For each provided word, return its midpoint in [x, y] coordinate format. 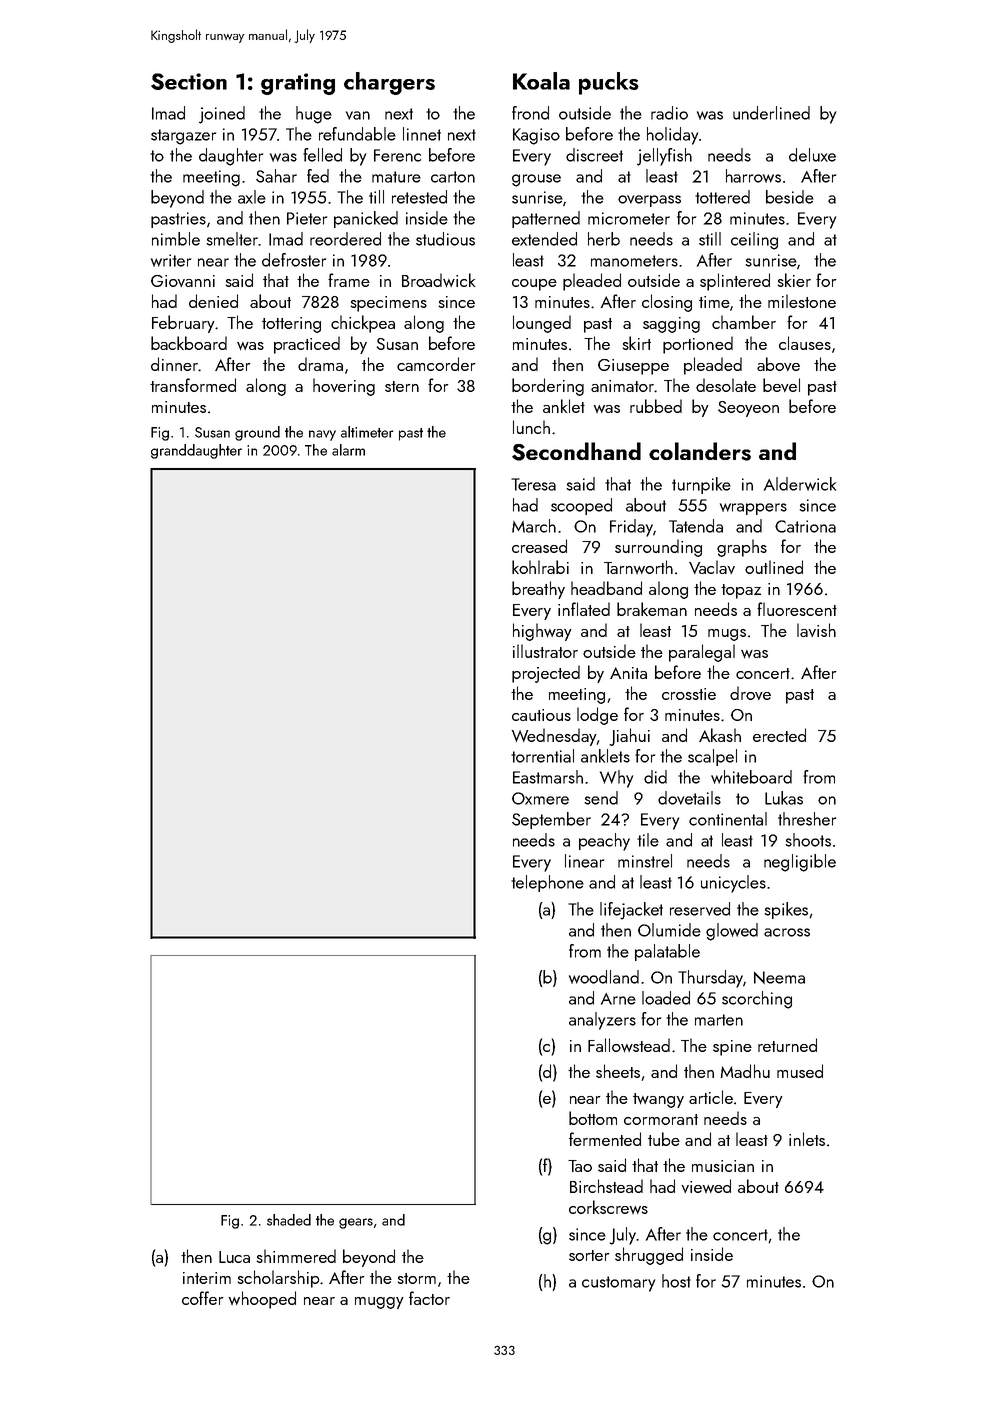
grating [298, 84]
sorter [589, 1255]
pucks [609, 83]
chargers [389, 83]
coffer [203, 1298]
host [676, 1281]
